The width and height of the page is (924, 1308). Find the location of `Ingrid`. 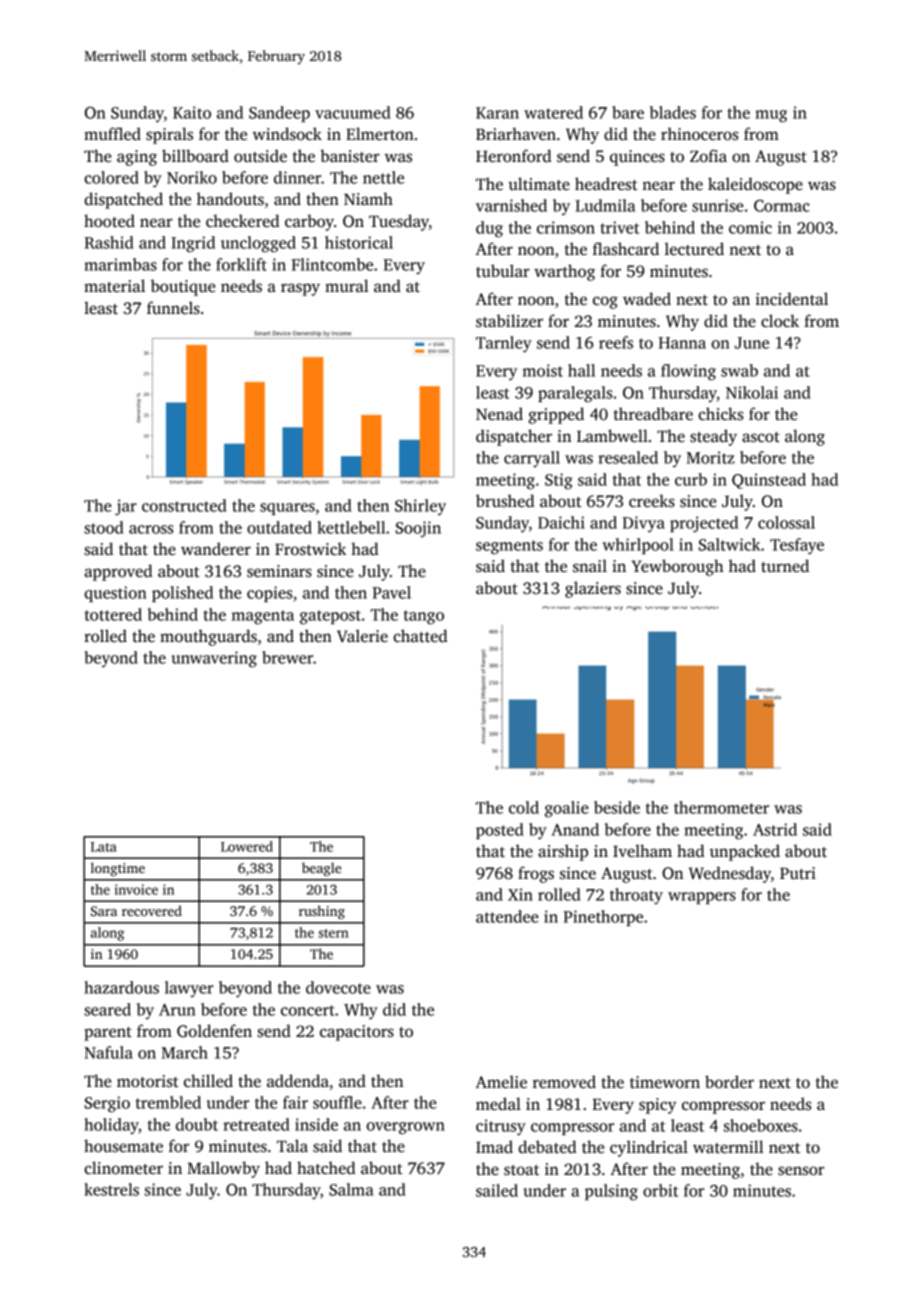

Ingrid is located at coordinates (193, 244).
